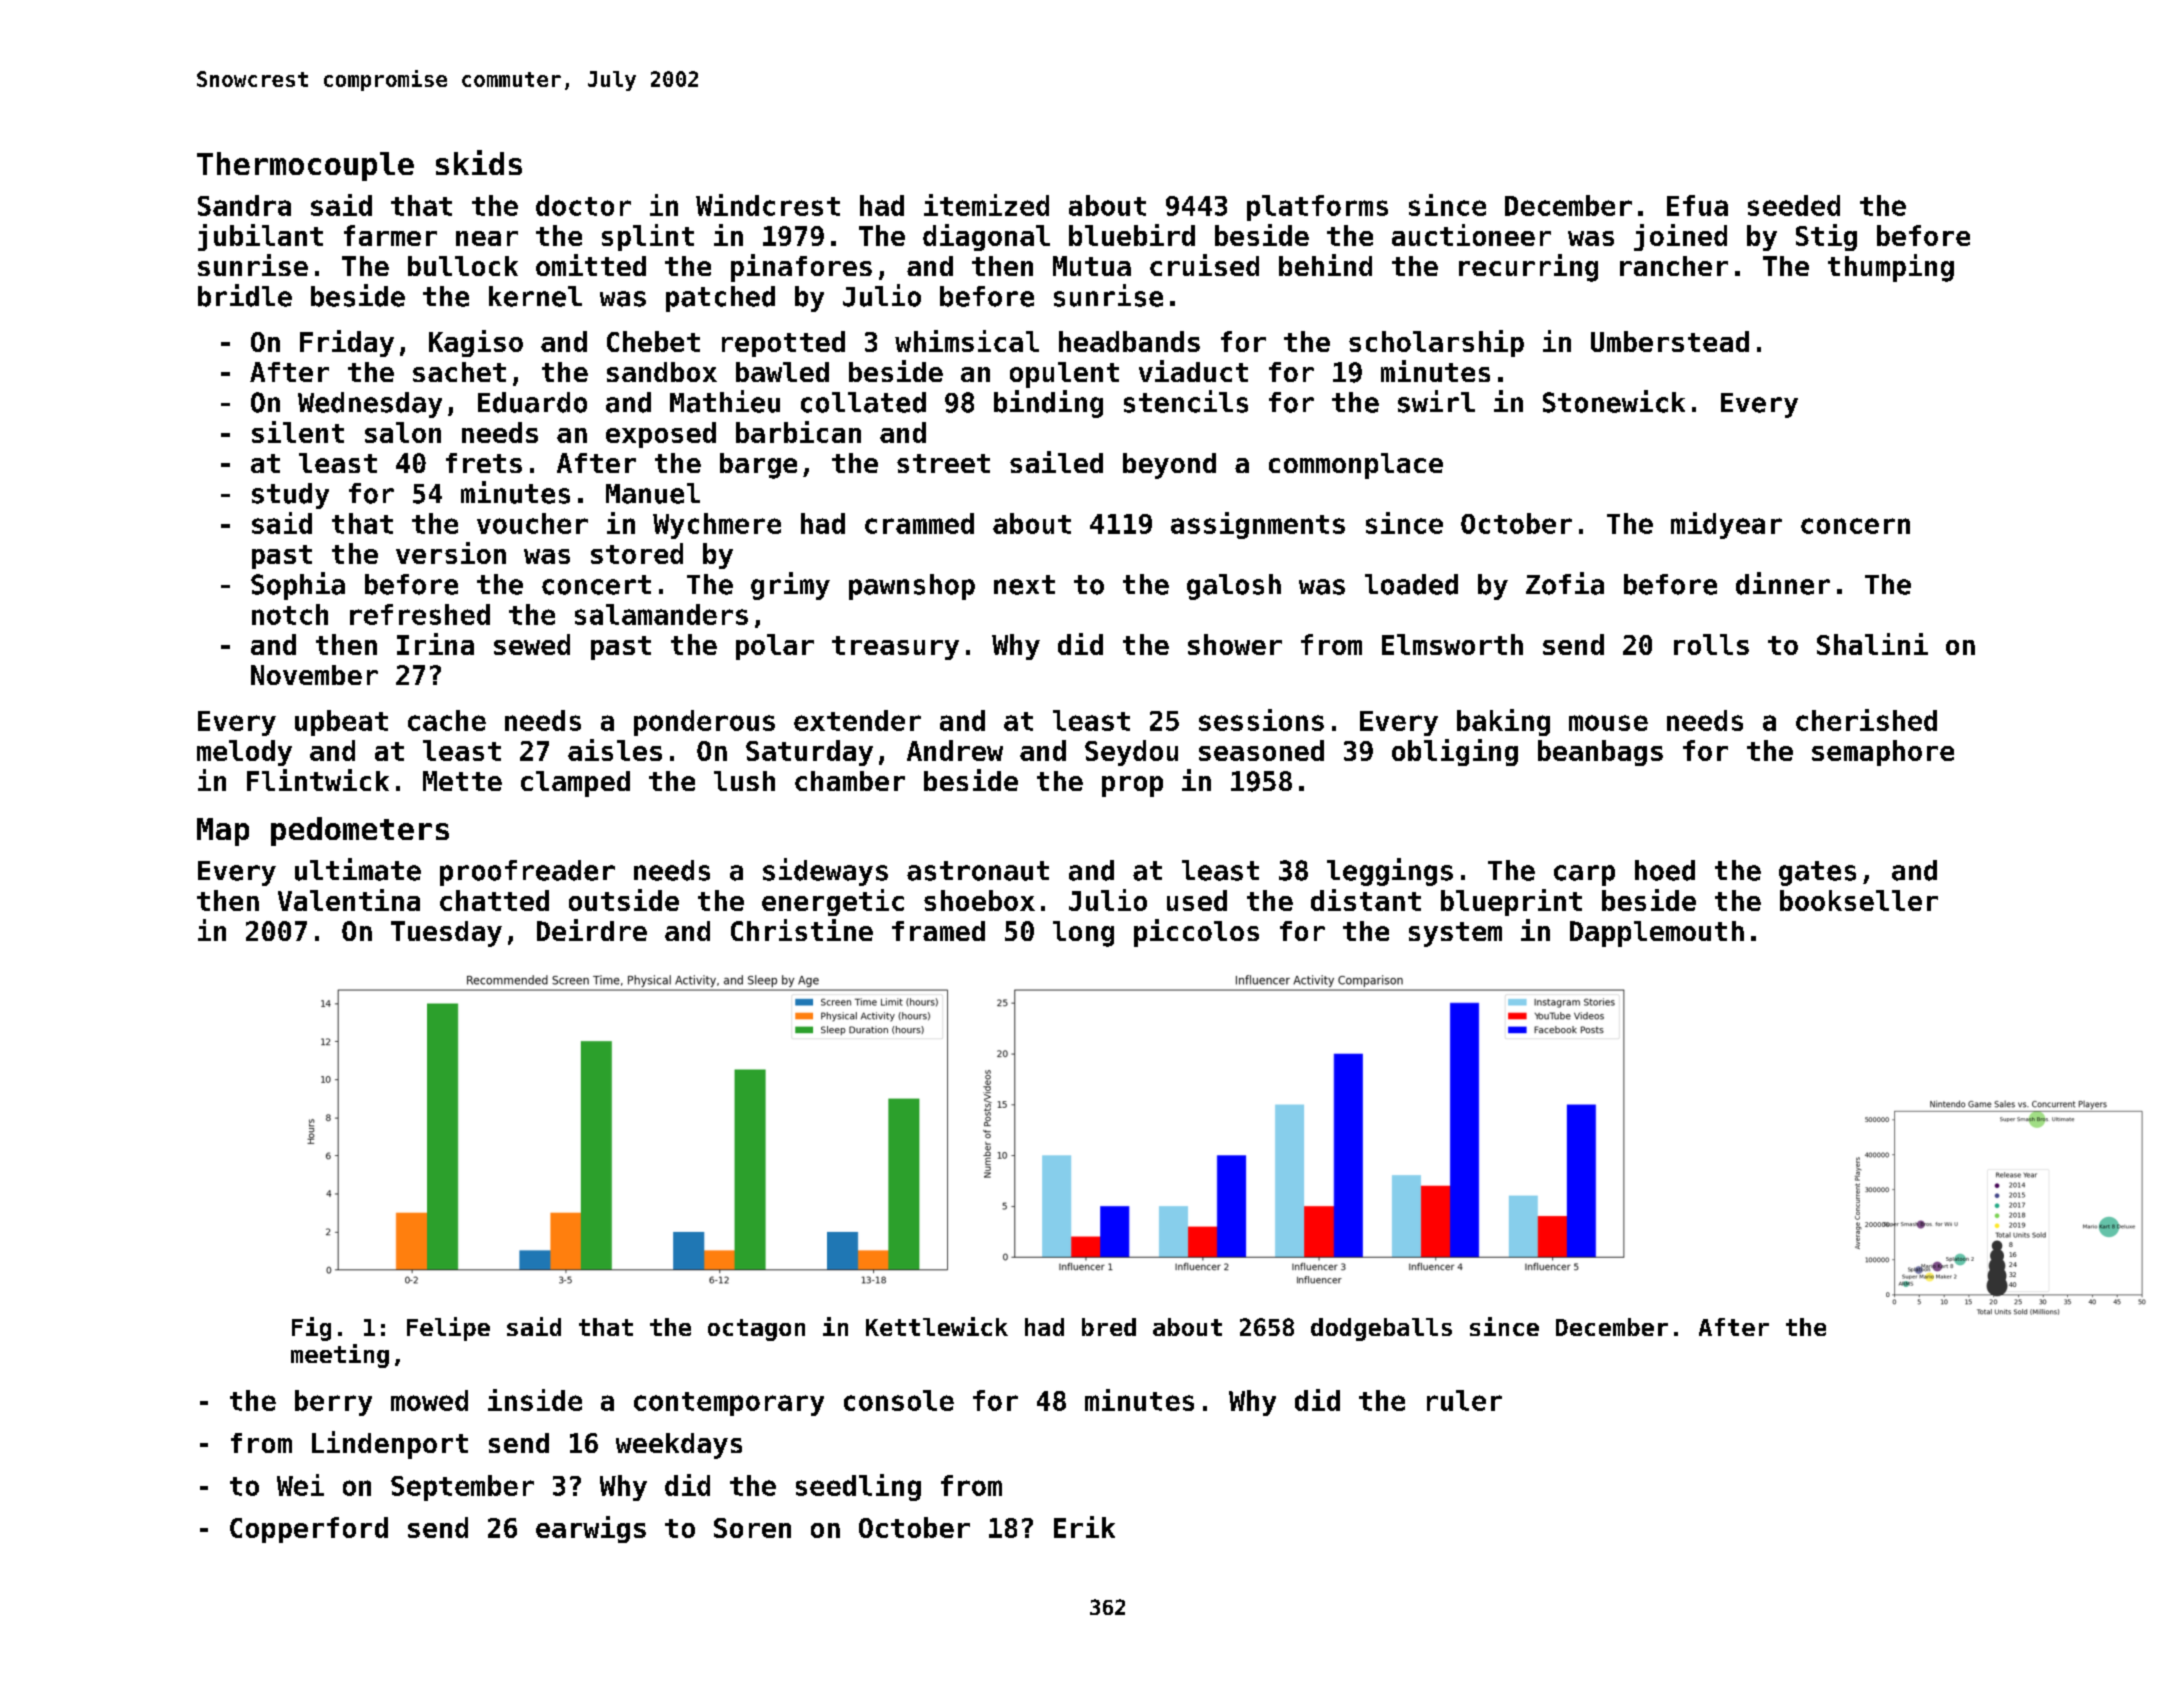 Image resolution: width=2178 pixels, height=1683 pixels. I want to click on ruler, so click(1464, 1400).
